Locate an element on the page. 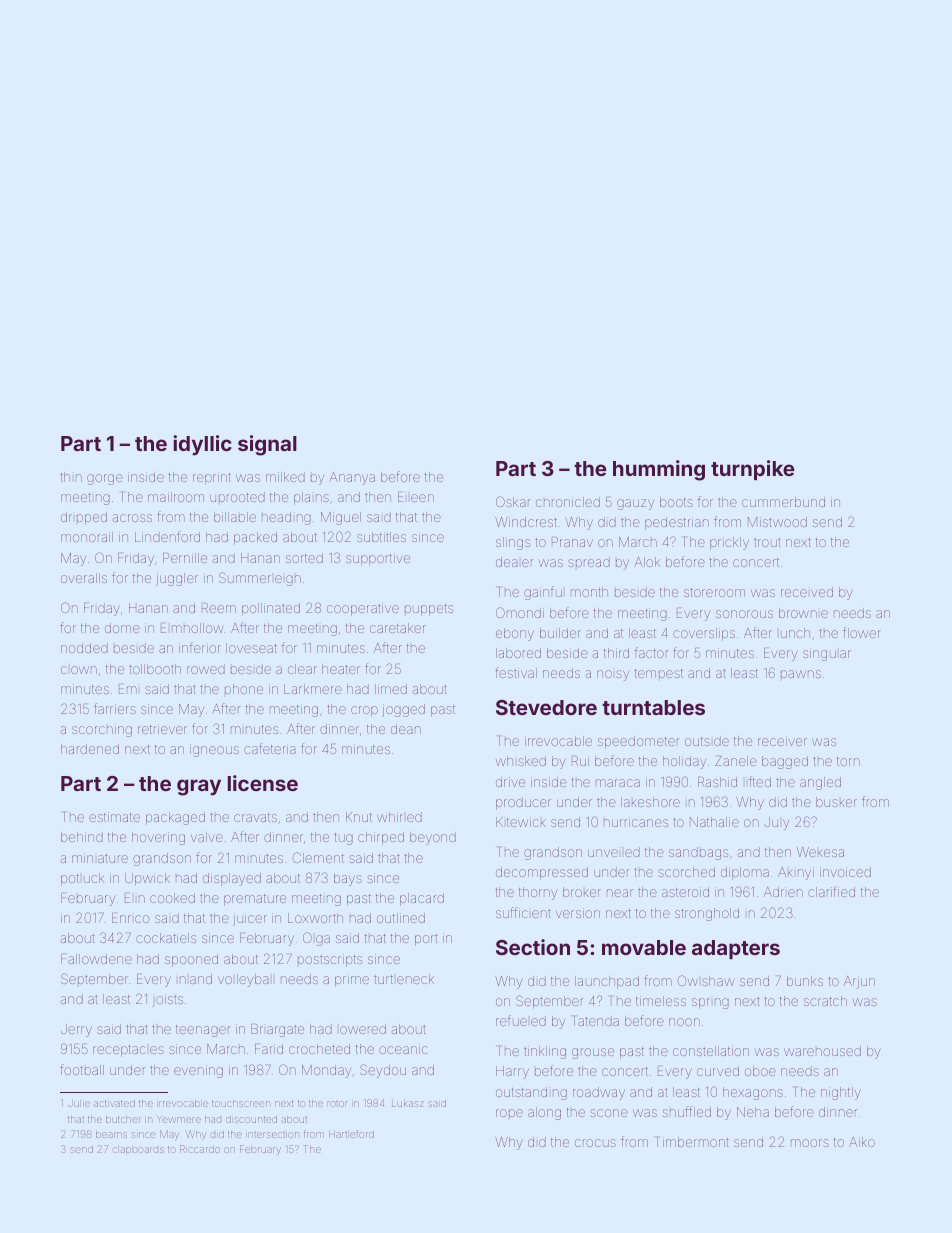 The image size is (952, 1233). invoiced is located at coordinates (845, 872).
